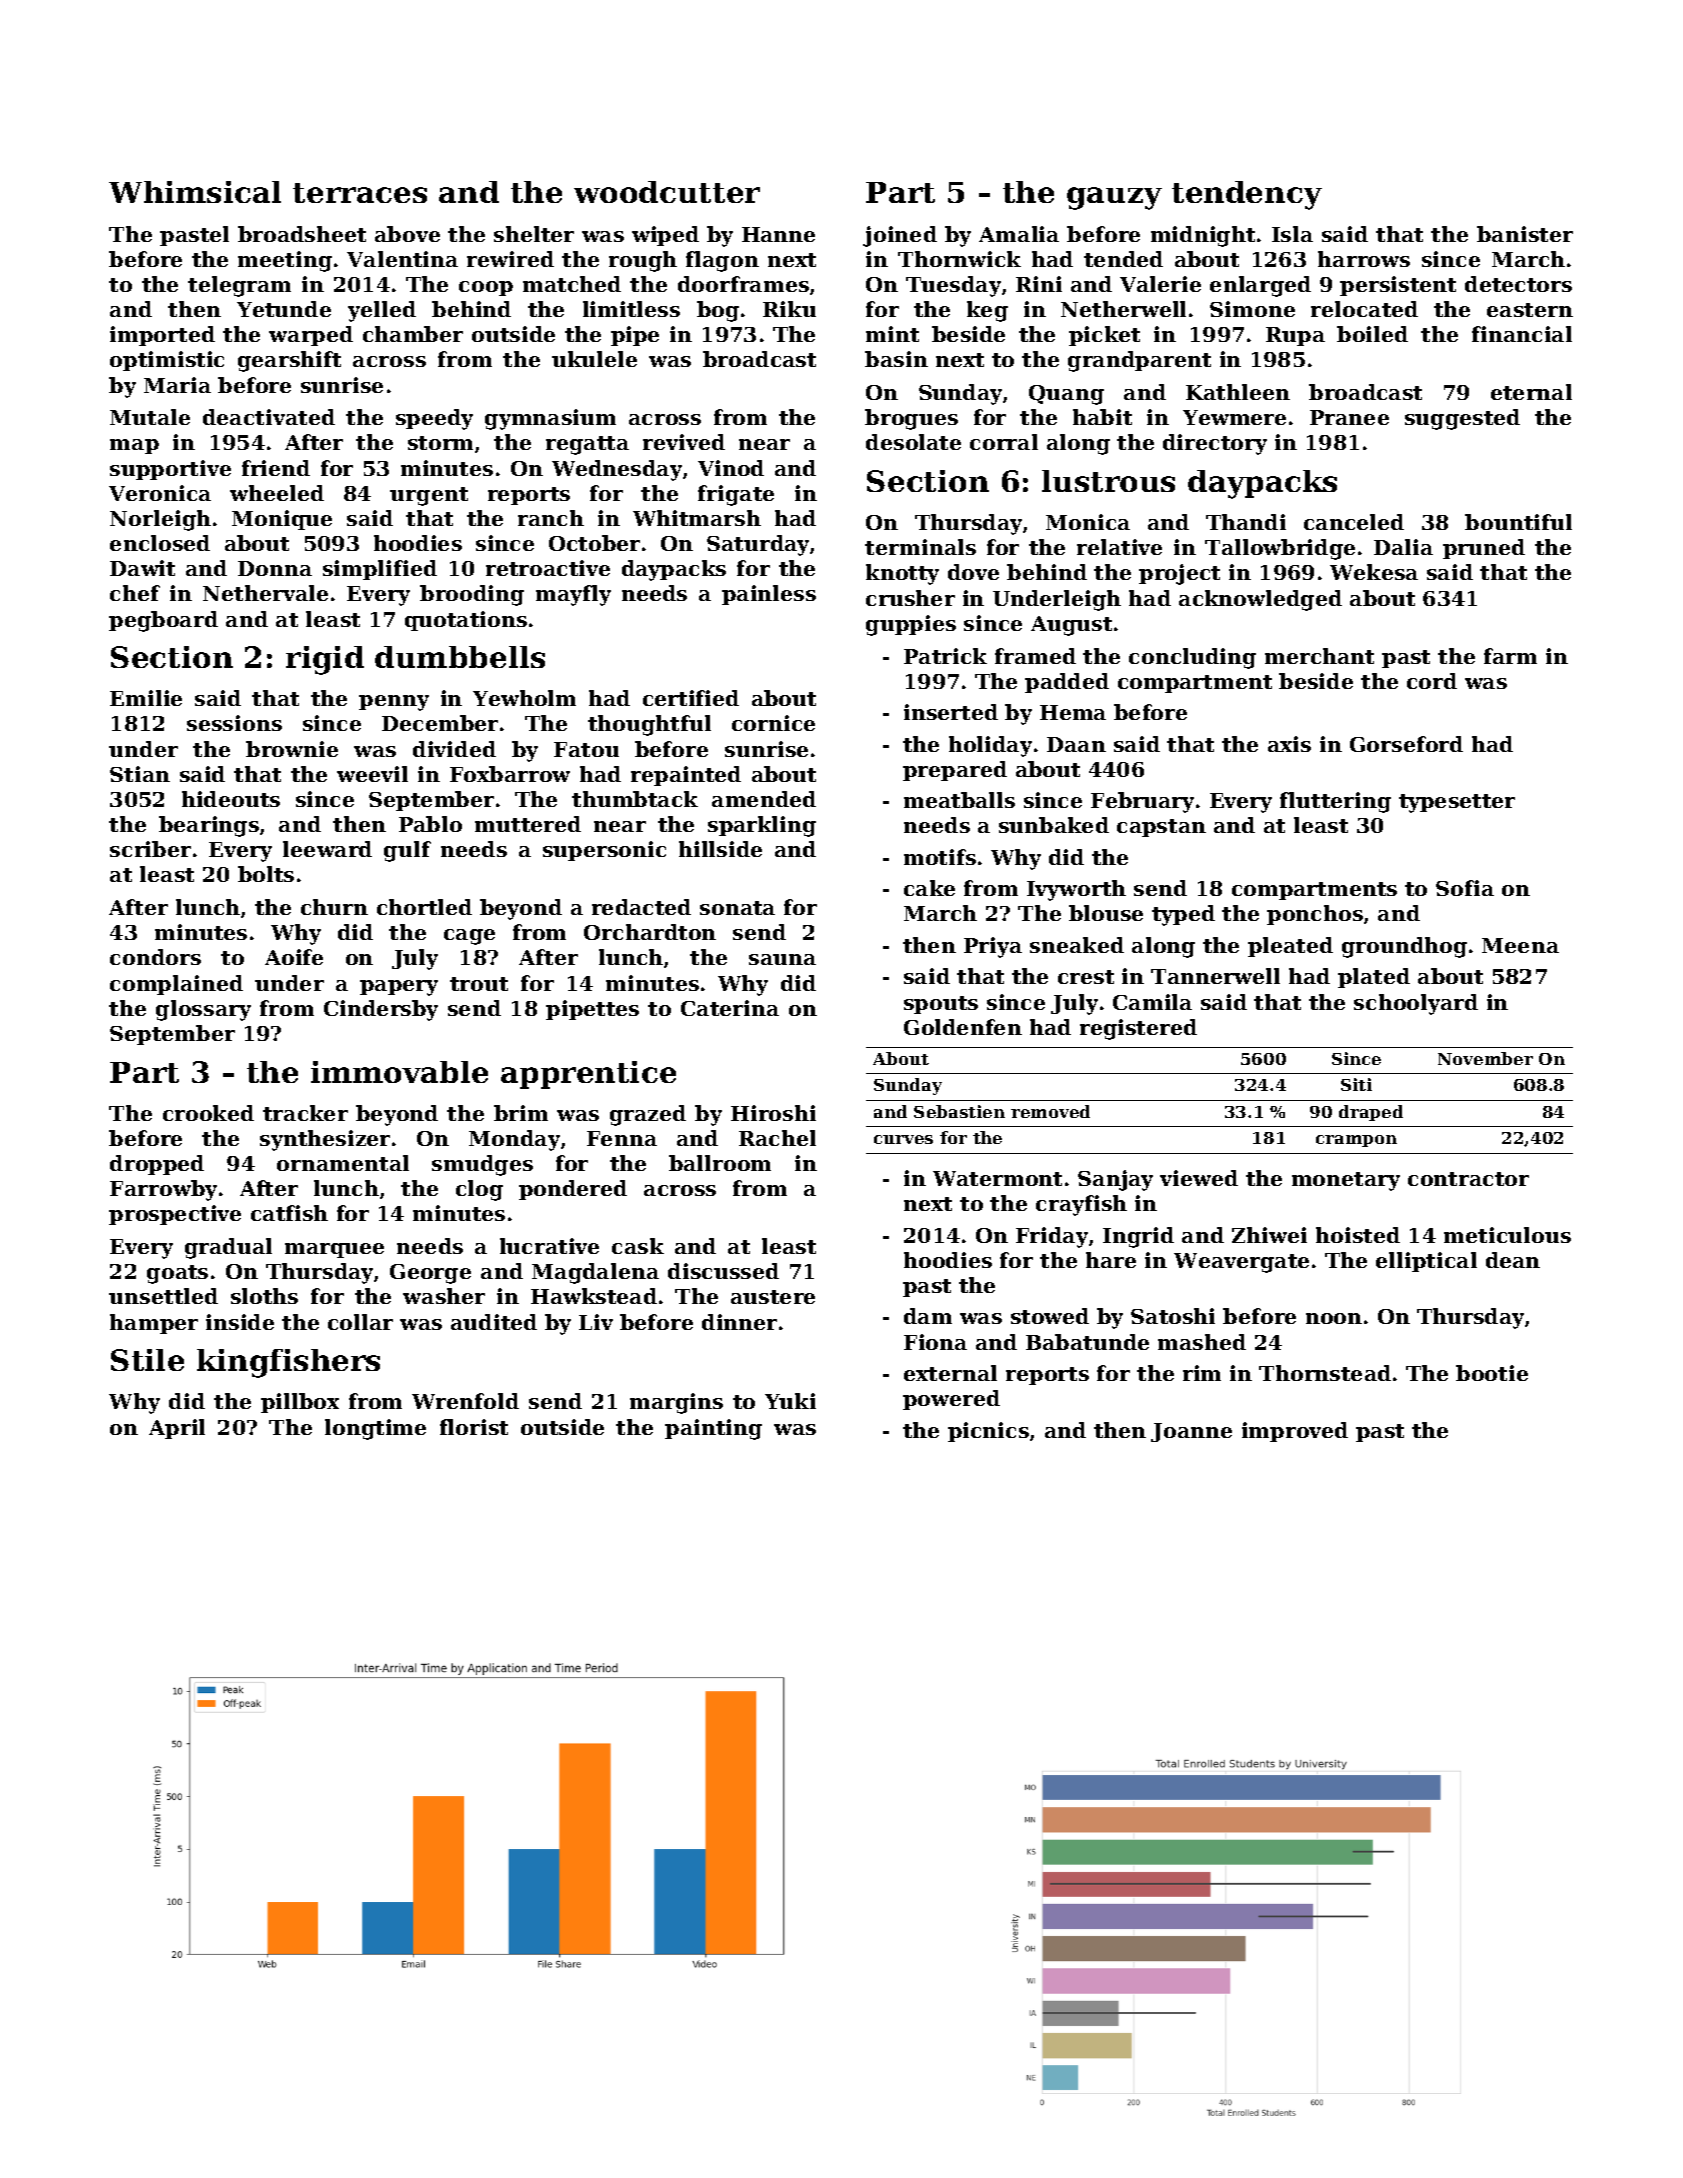 The width and height of the screenshot is (1683, 2178). What do you see at coordinates (773, 723) in the screenshot?
I see `cornice` at bounding box center [773, 723].
